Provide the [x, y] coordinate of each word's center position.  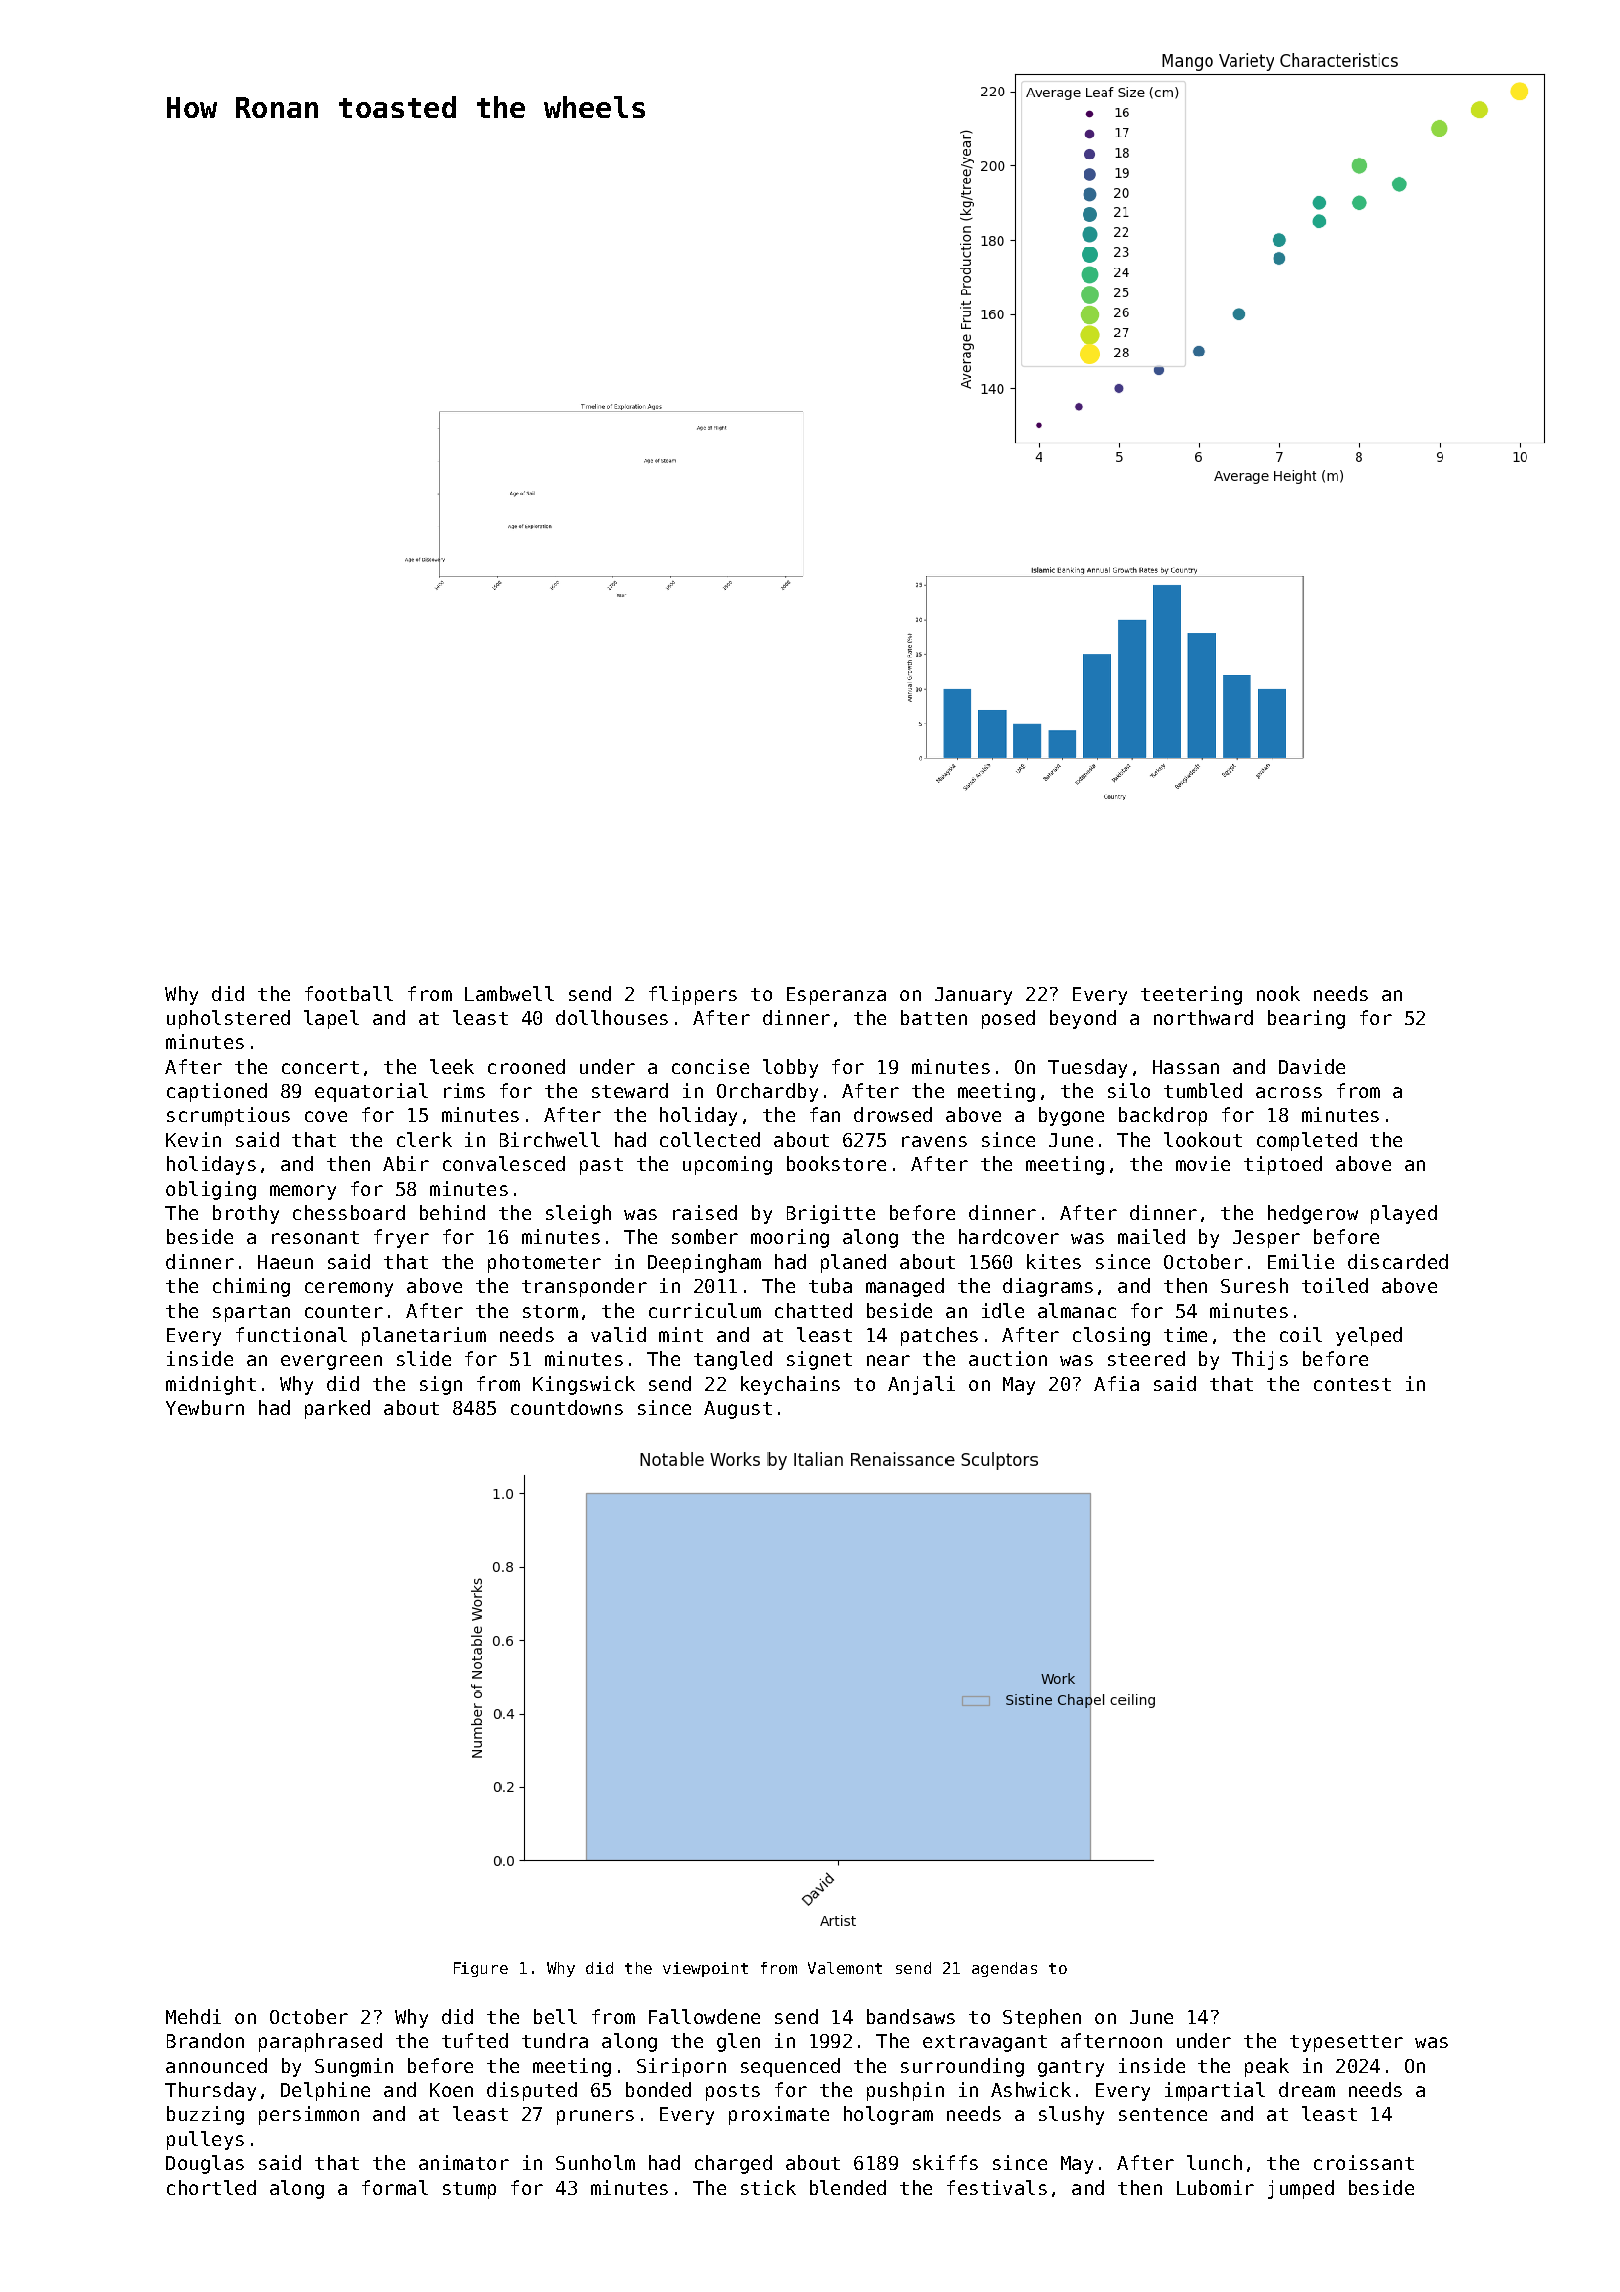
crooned [526, 1066]
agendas [1004, 1969]
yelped [1369, 1336]
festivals [997, 2187]
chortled [211, 2187]
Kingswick [584, 1385]
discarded [1398, 1261]
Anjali [921, 1385]
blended [848, 2187]
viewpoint [705, 1969]
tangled [733, 1360]
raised [705, 1212]
